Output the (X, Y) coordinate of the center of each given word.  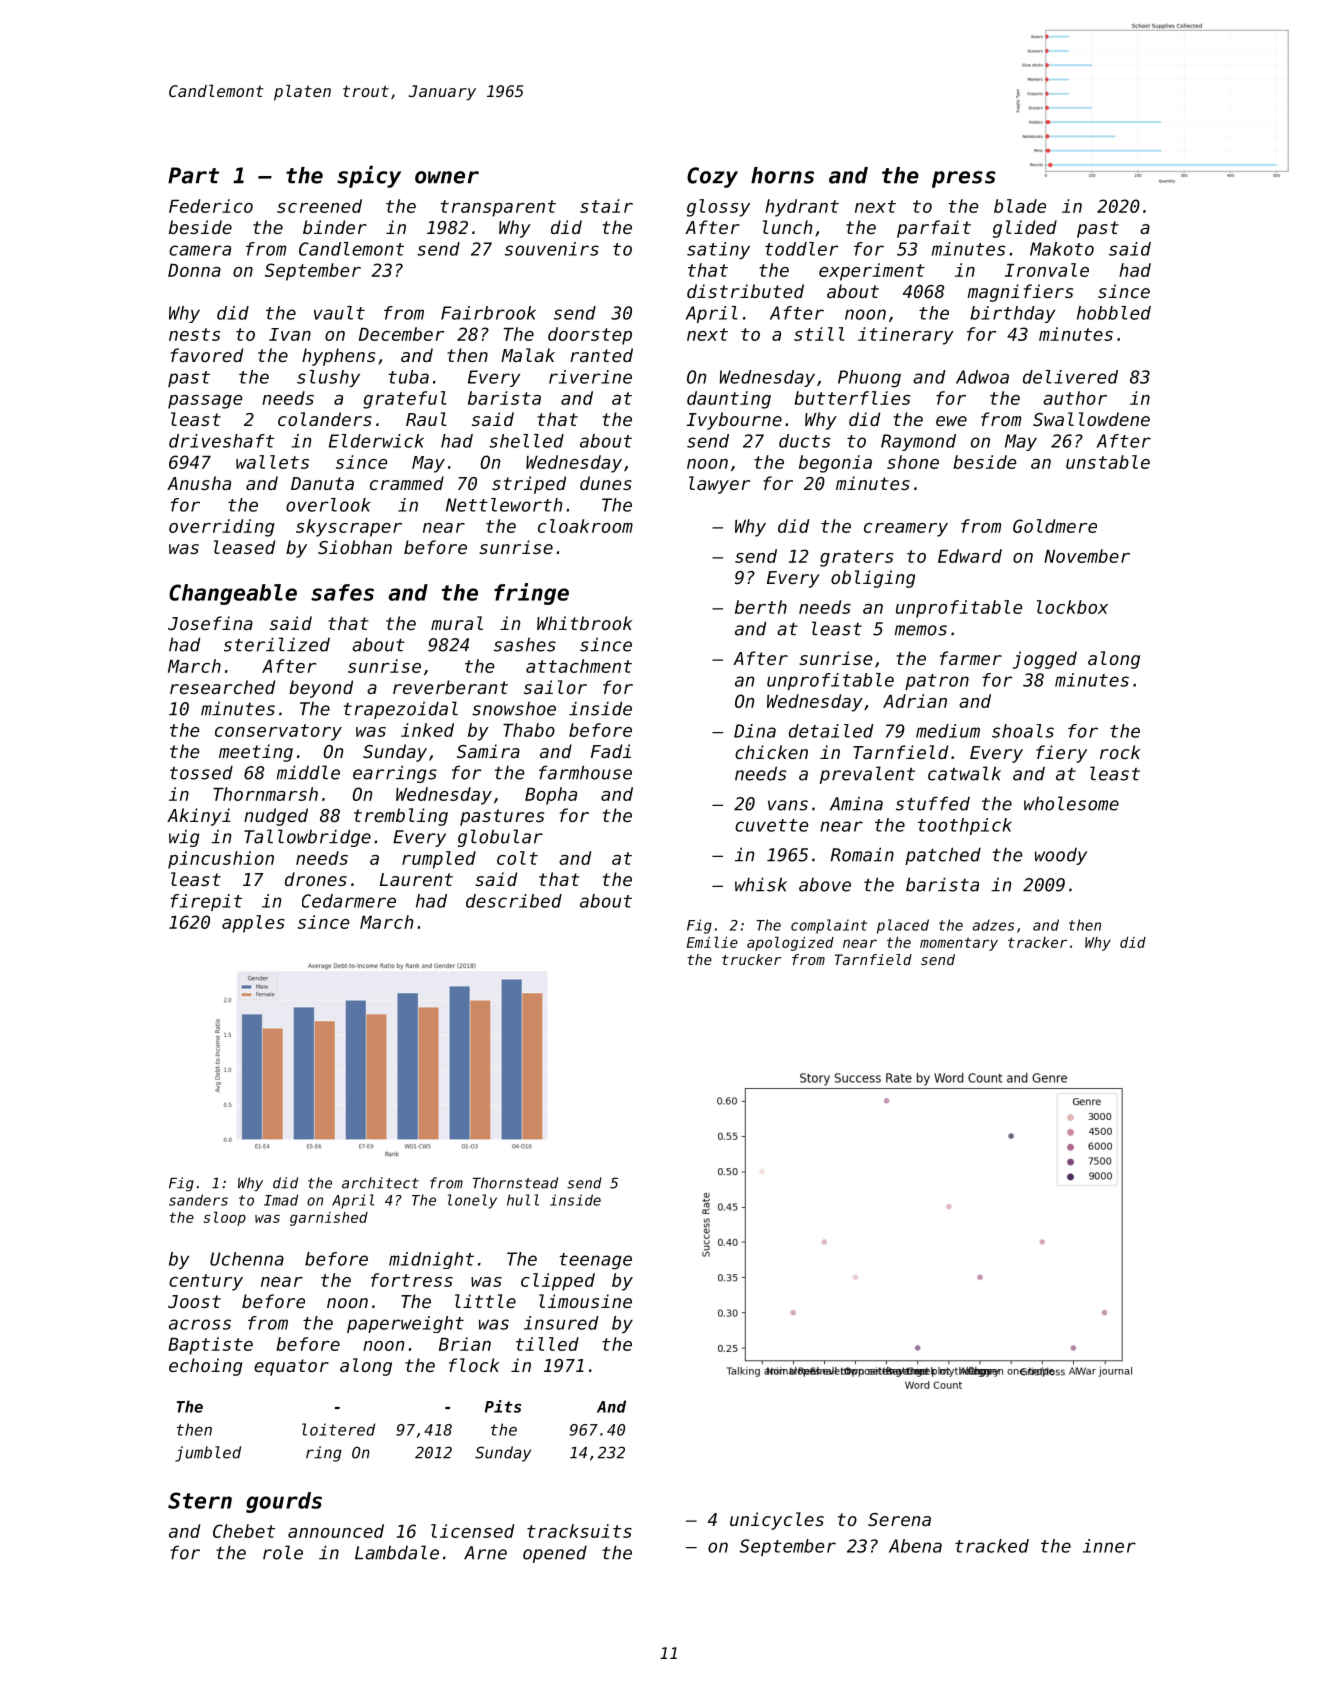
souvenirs (552, 249)
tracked (992, 1546)
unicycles (777, 1521)
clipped (558, 1282)
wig (184, 838)
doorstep (590, 336)
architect (380, 1183)
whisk (761, 884)
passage (205, 402)
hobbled (1114, 313)
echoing (206, 1367)
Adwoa (982, 377)
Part (193, 175)
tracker (1037, 942)
